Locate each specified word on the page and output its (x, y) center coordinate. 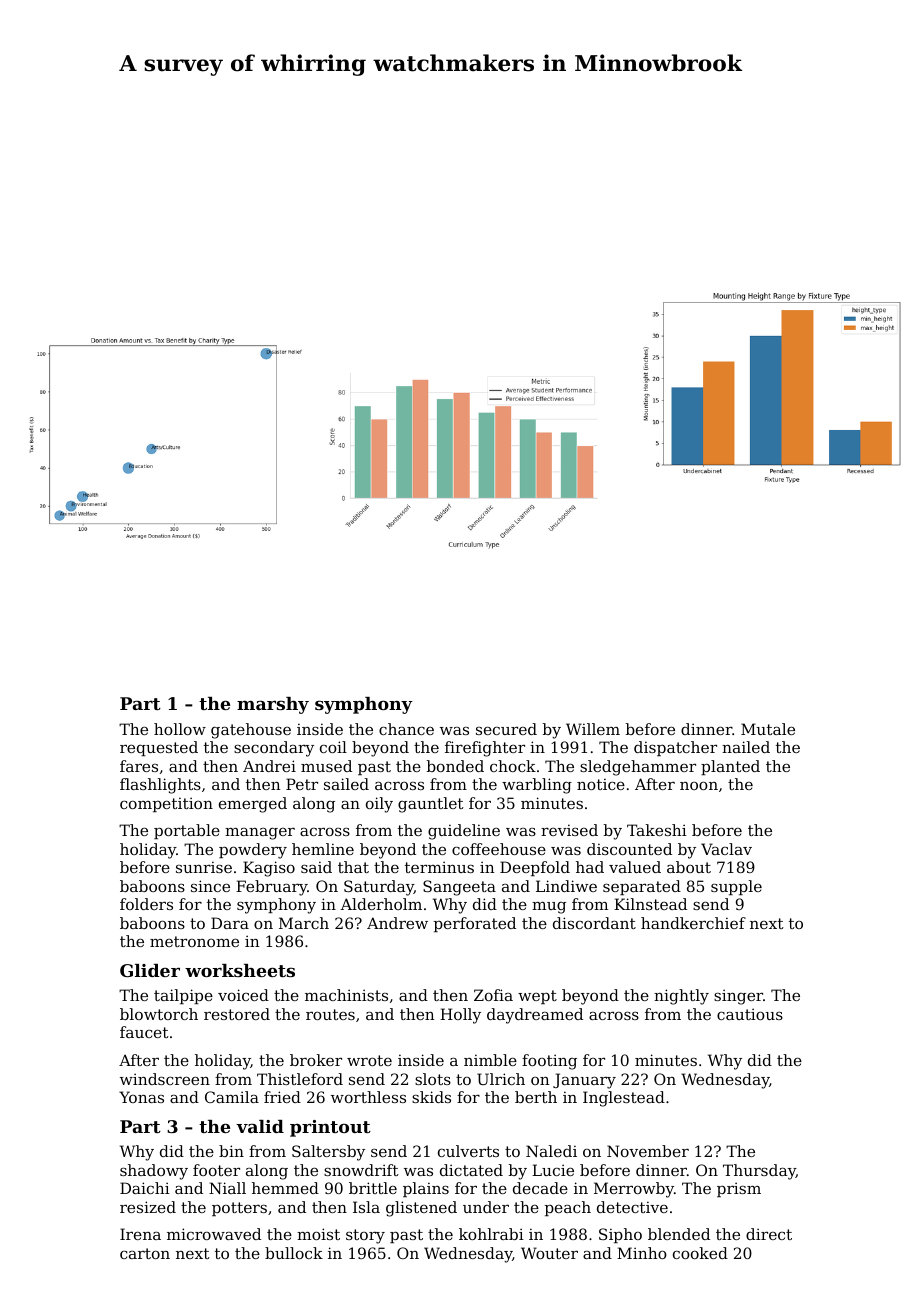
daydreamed (535, 1016)
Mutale (768, 729)
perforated (475, 924)
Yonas (141, 1097)
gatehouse (251, 731)
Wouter (549, 1253)
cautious (750, 1014)
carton (145, 1253)
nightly (681, 997)
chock (513, 766)
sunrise (204, 867)
